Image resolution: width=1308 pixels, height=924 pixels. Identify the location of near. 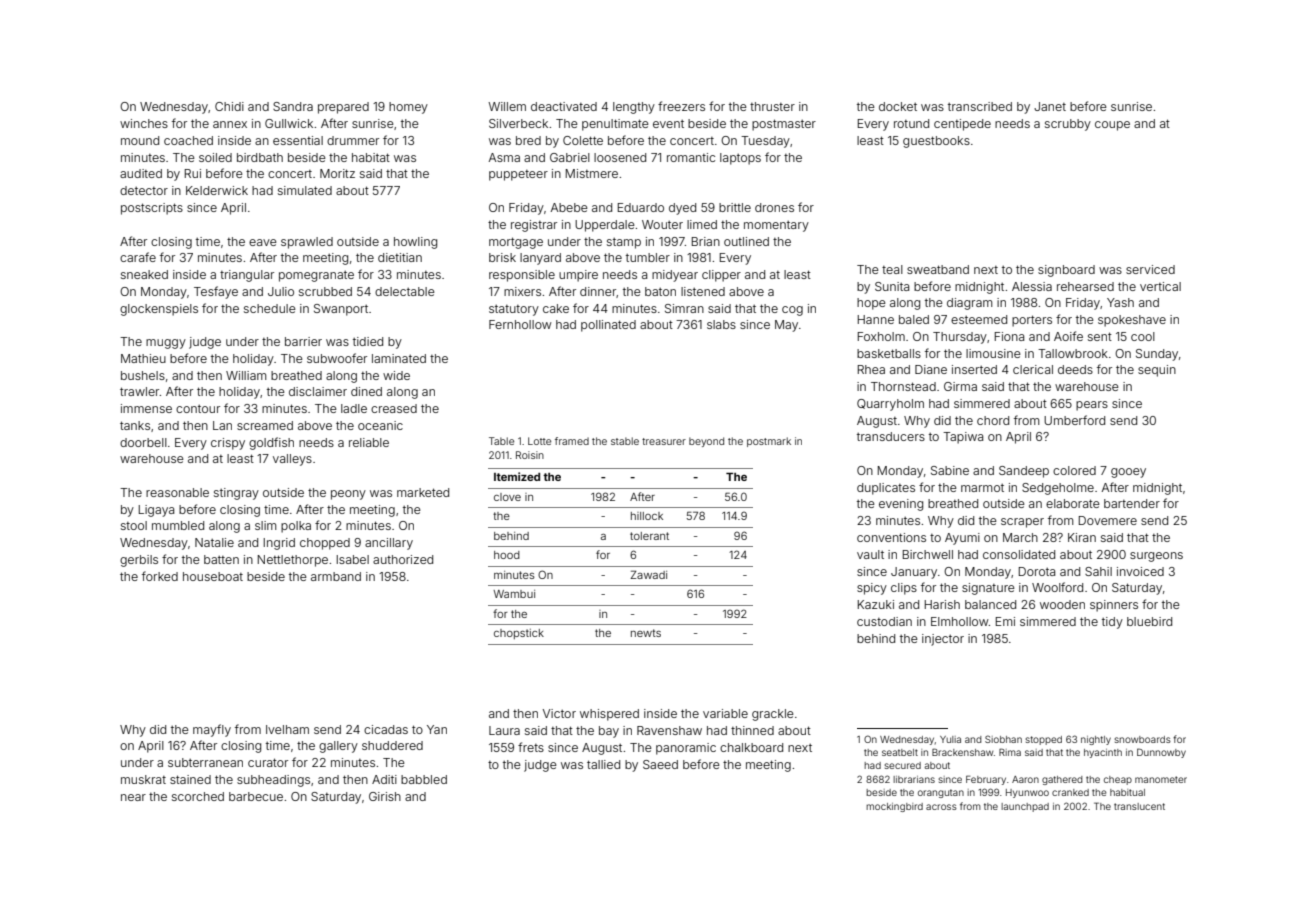
(133, 797).
